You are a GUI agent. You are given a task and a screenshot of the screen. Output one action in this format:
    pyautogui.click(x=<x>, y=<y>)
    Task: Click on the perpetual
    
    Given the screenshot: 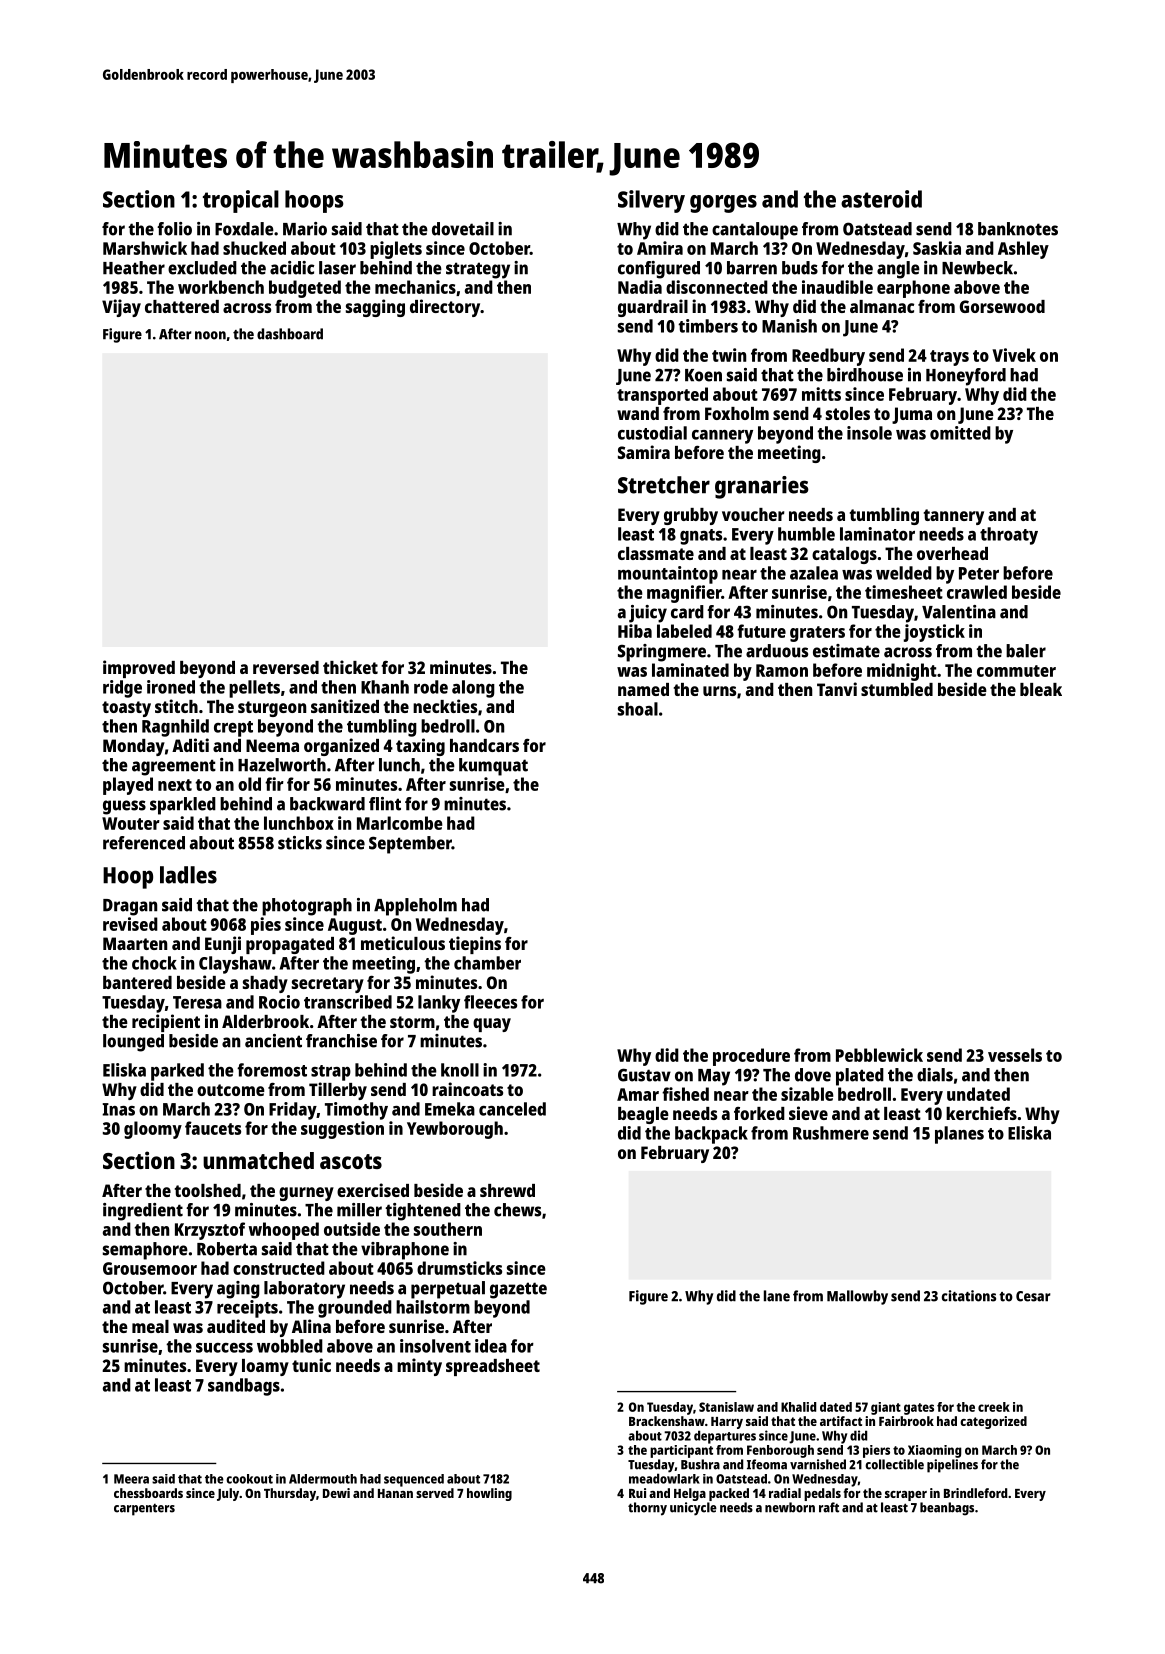 What is the action you would take?
    pyautogui.click(x=448, y=1290)
